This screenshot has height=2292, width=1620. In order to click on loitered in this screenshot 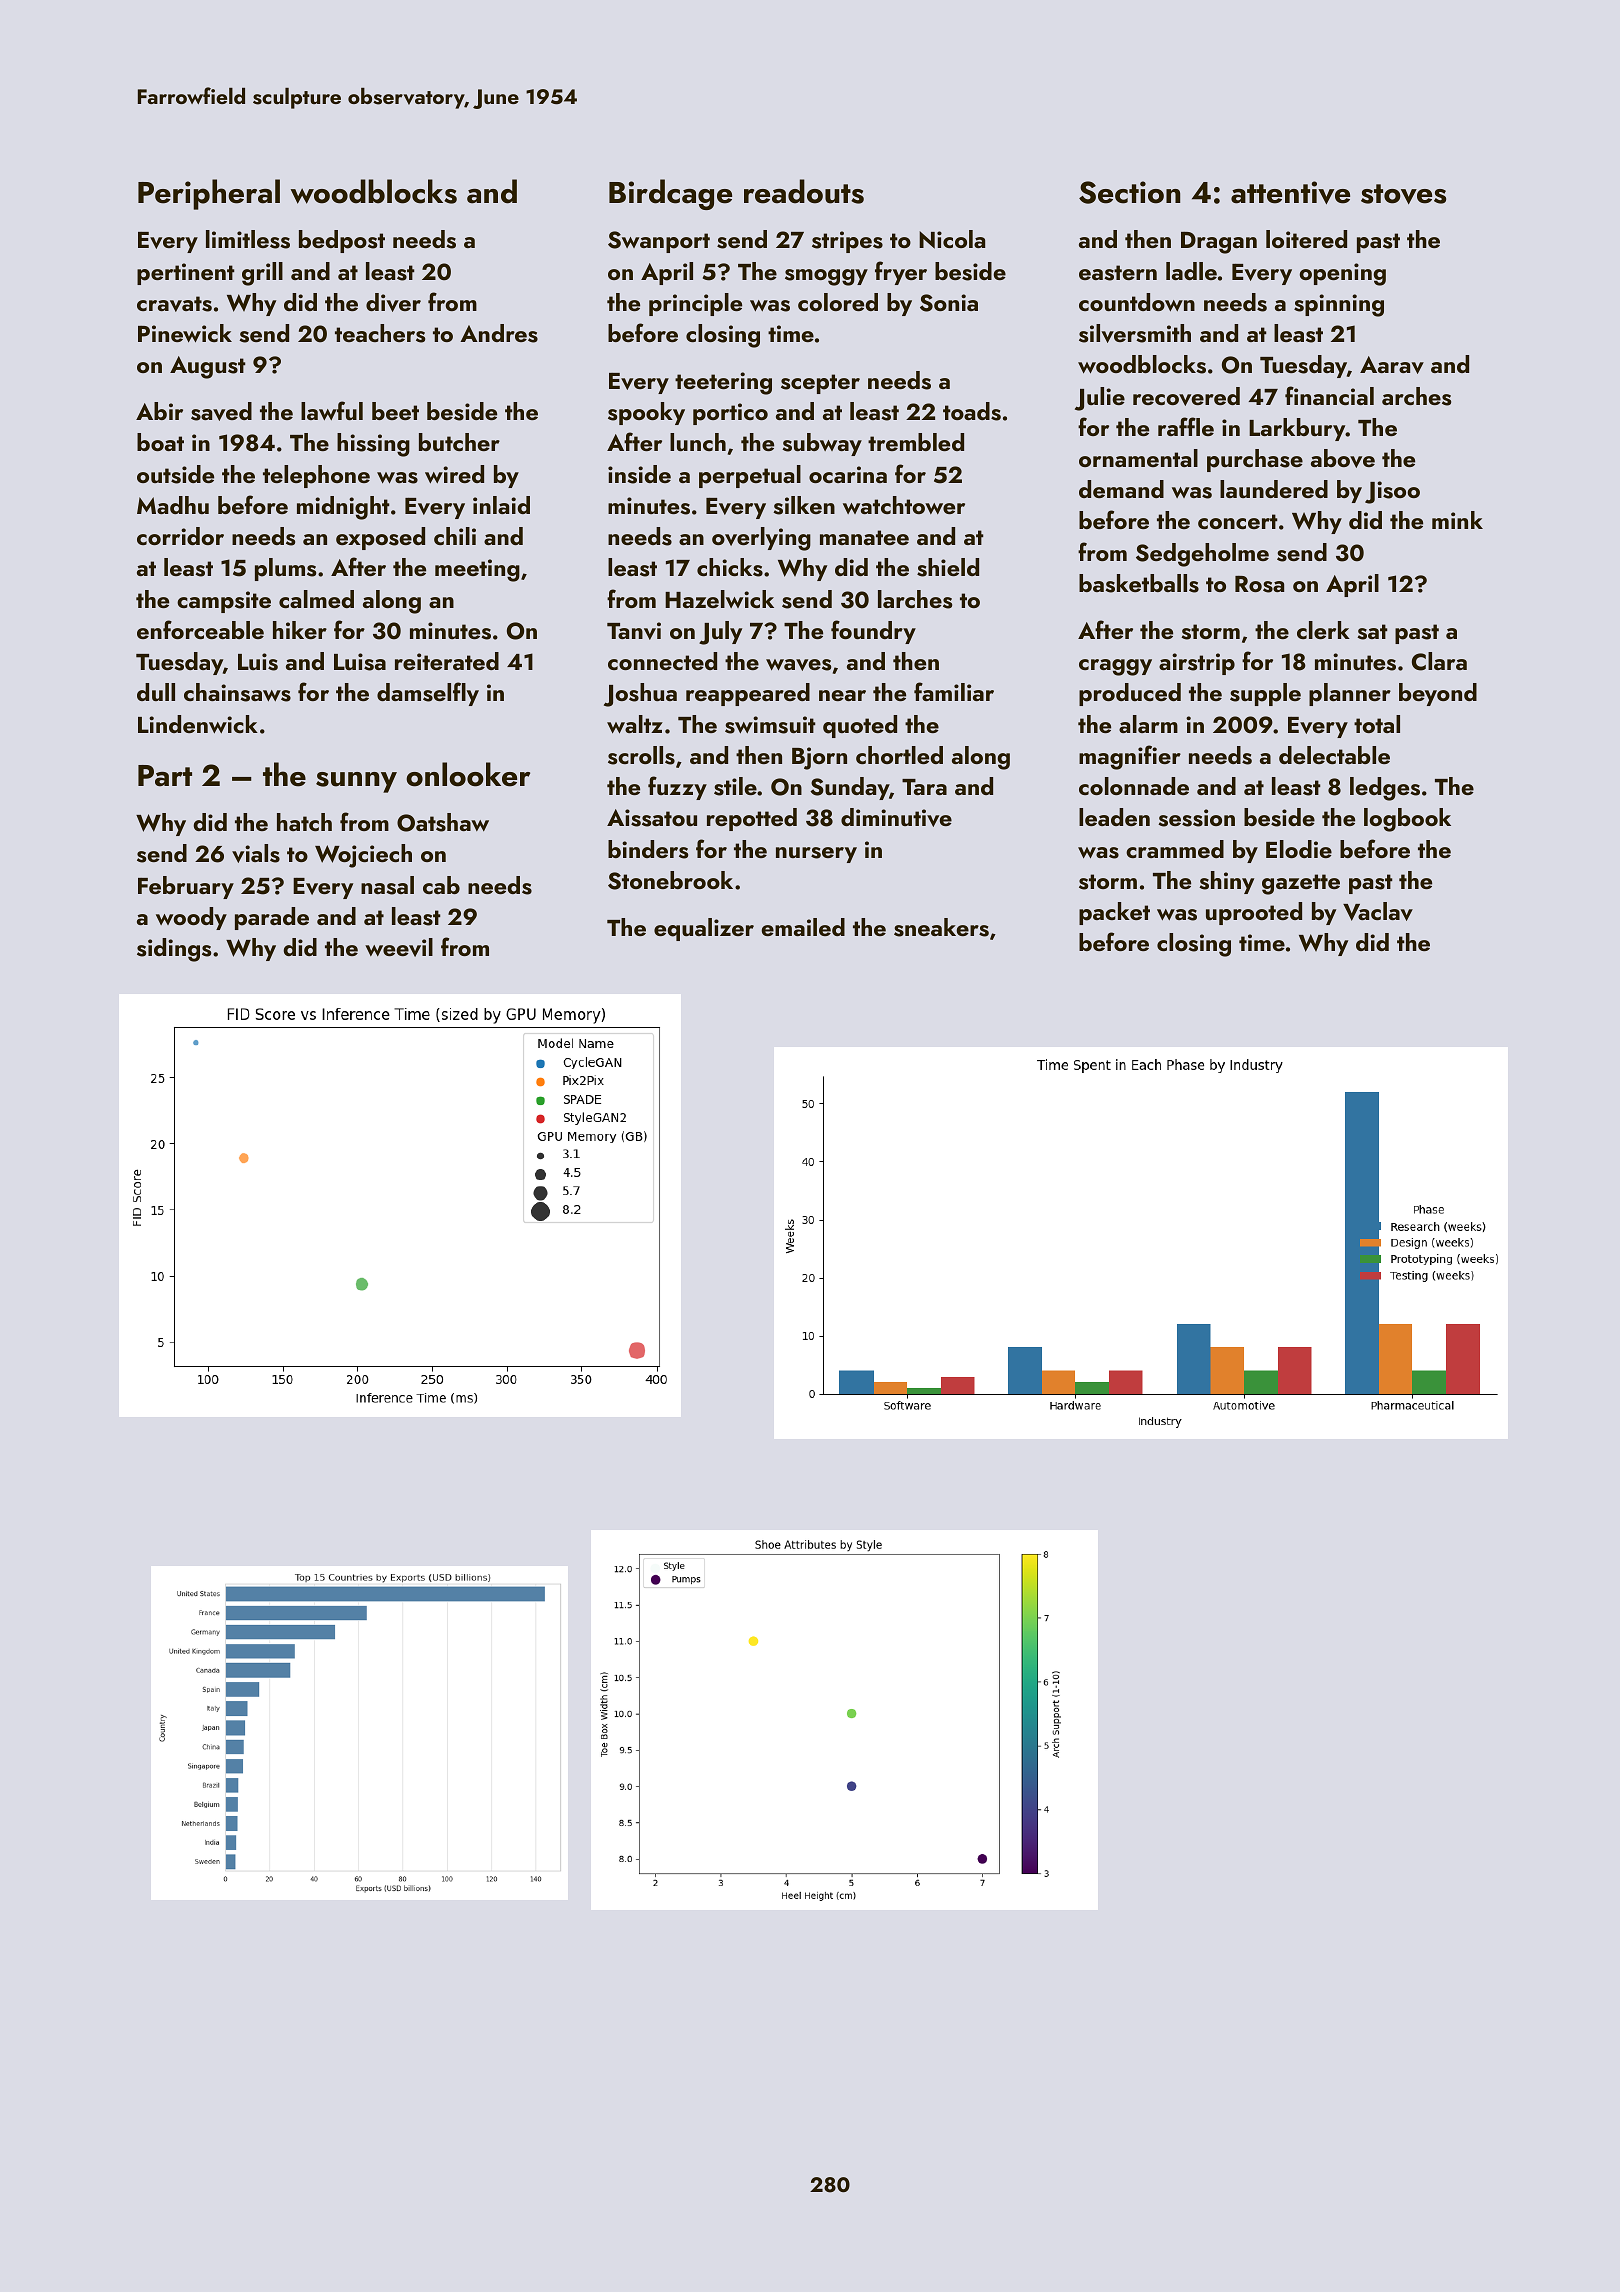, I will do `click(1306, 239)`.
